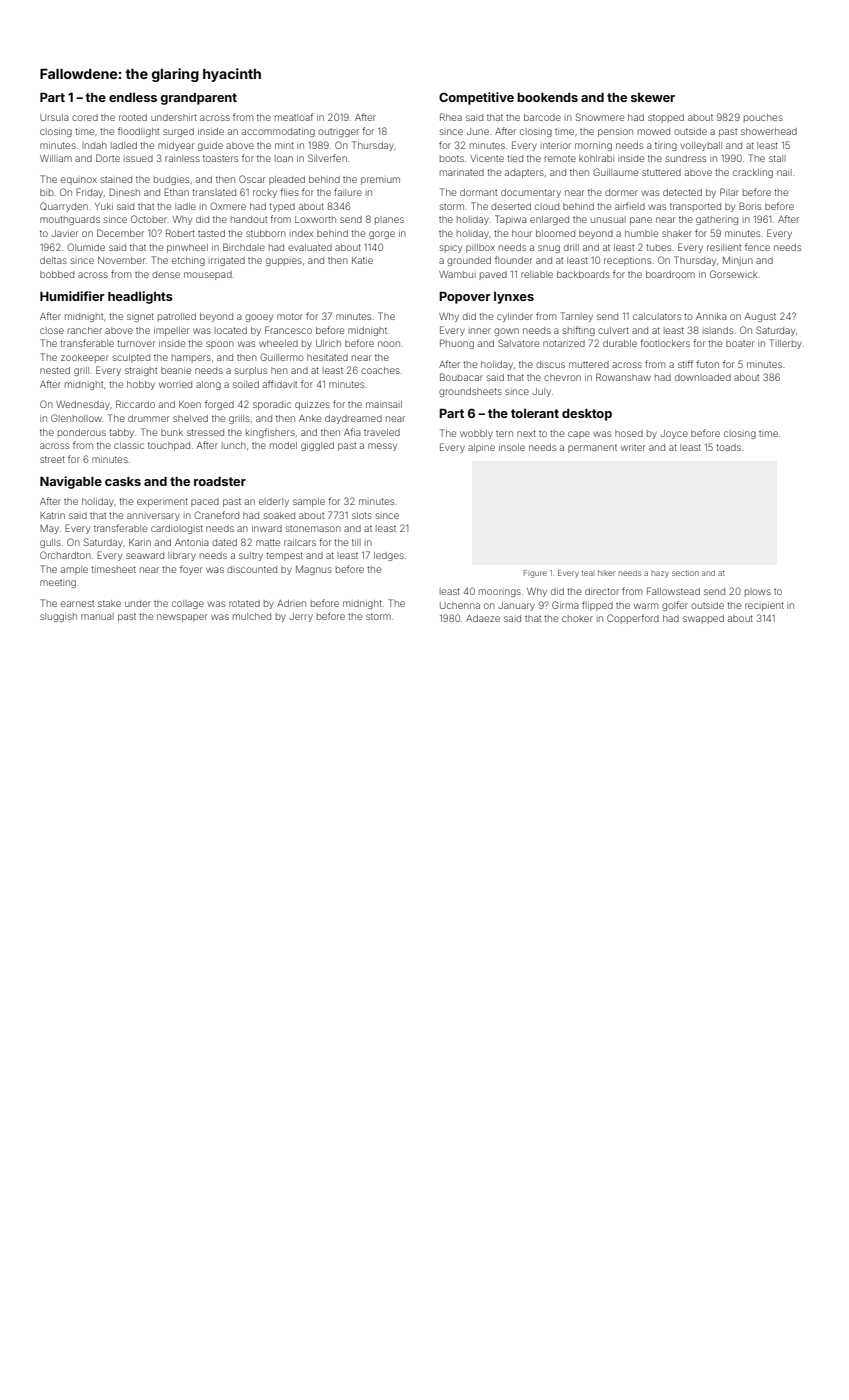 This page has height=1400, width=849. What do you see at coordinates (777, 158) in the page?
I see `stall` at bounding box center [777, 158].
